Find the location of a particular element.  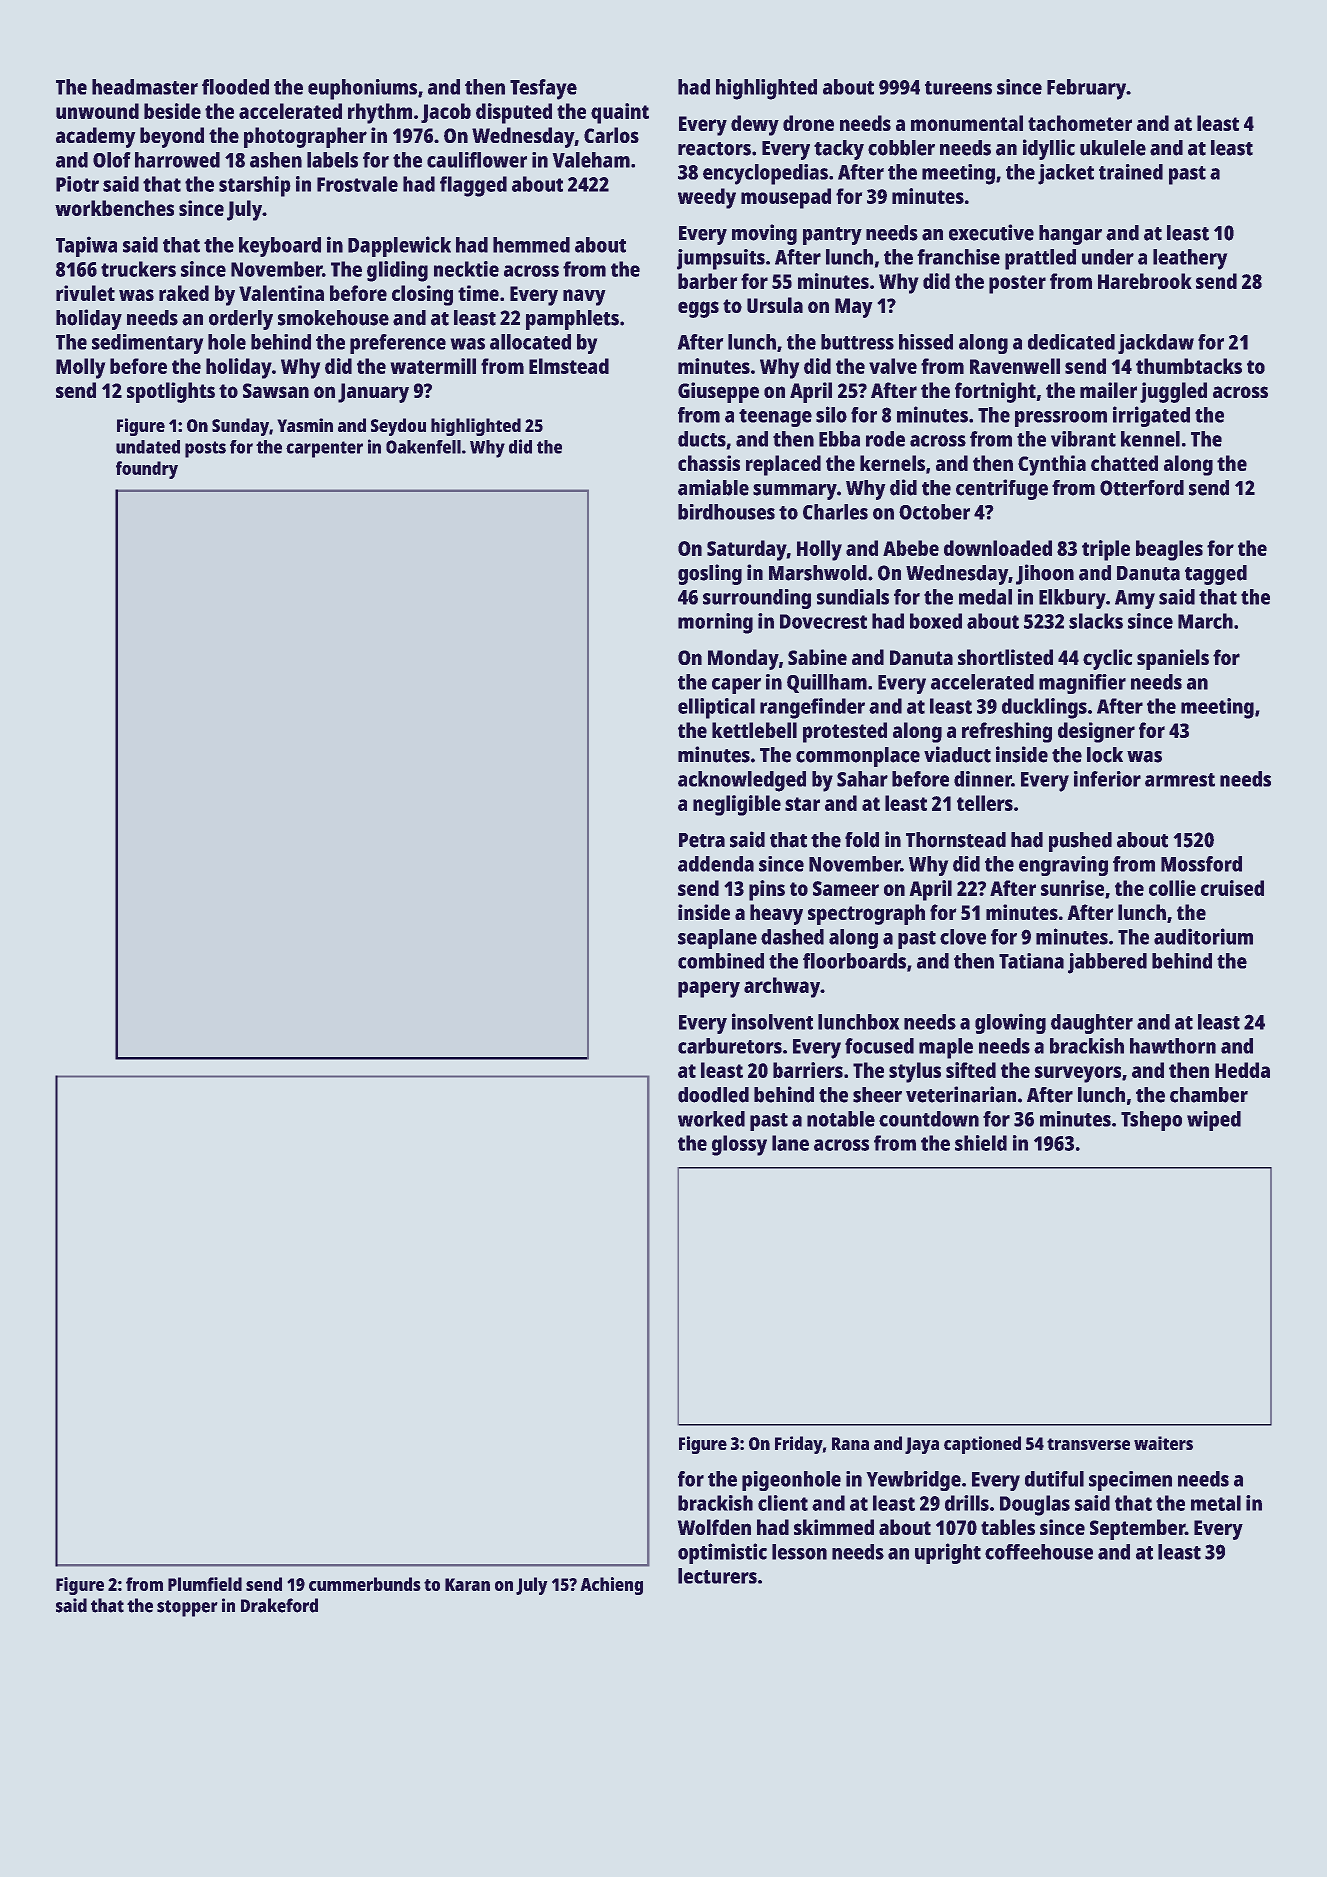

transverse is located at coordinates (1088, 1444).
